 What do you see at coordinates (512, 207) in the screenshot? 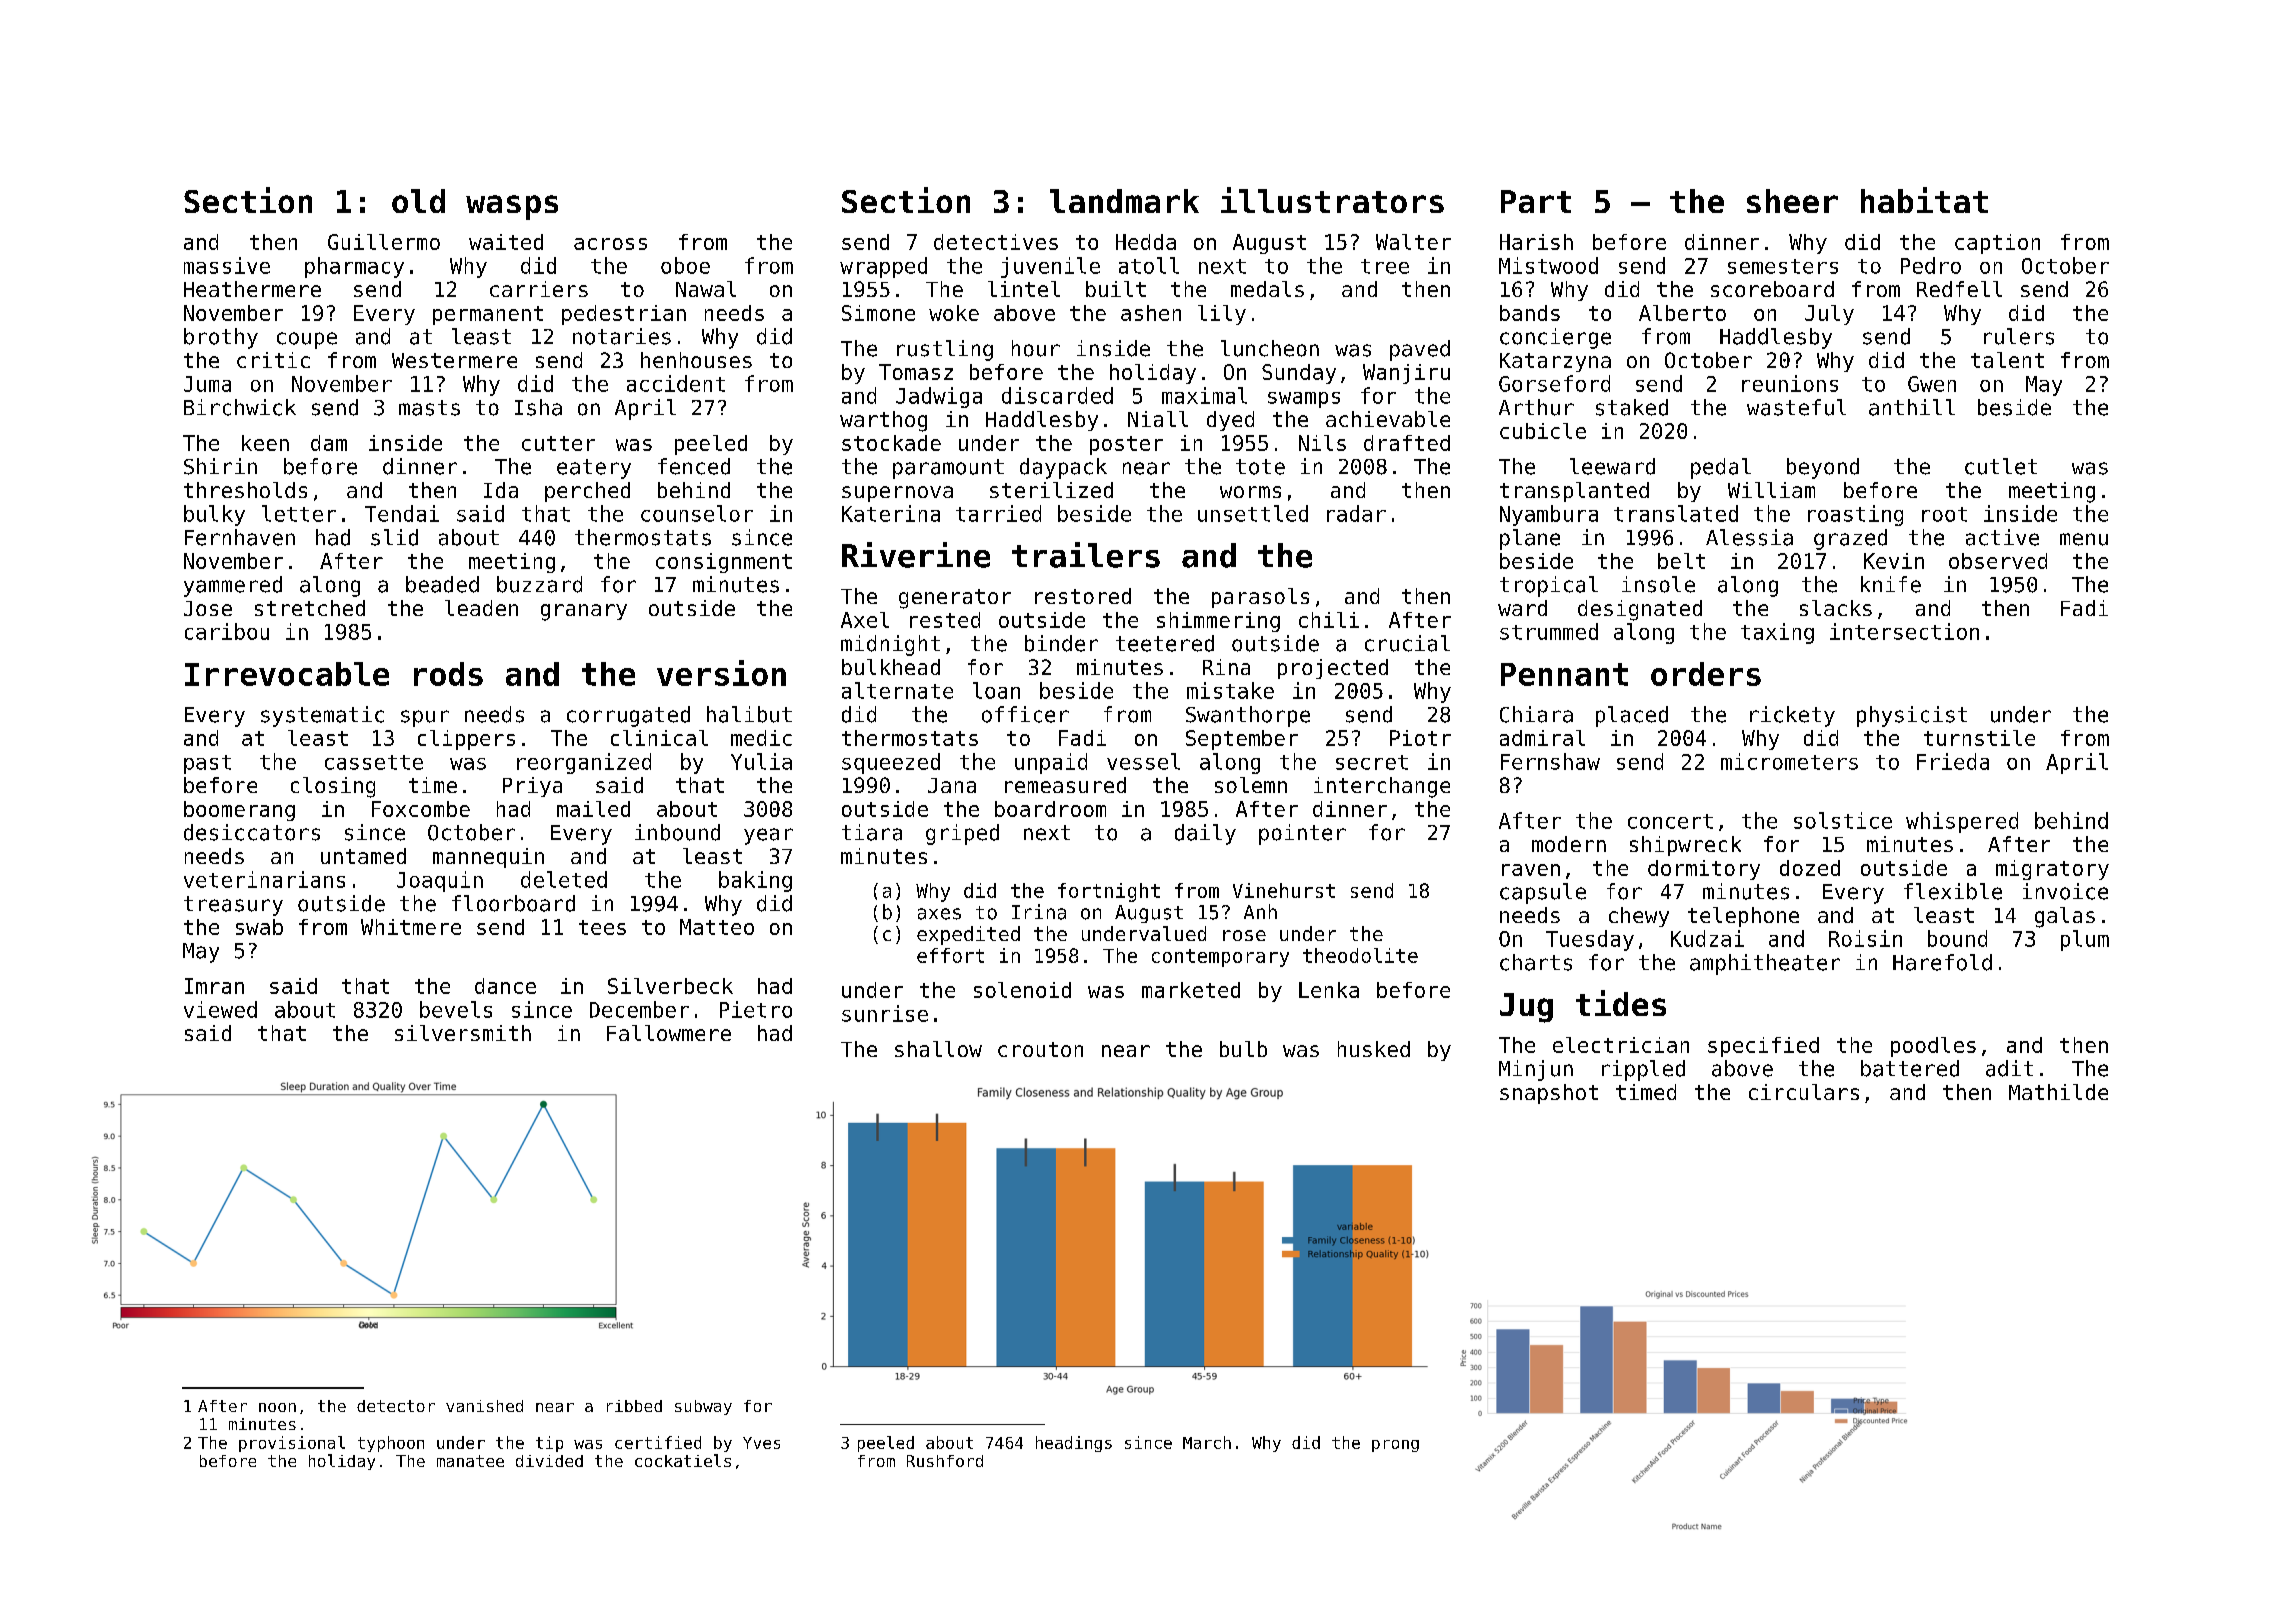
I see `wasps` at bounding box center [512, 207].
